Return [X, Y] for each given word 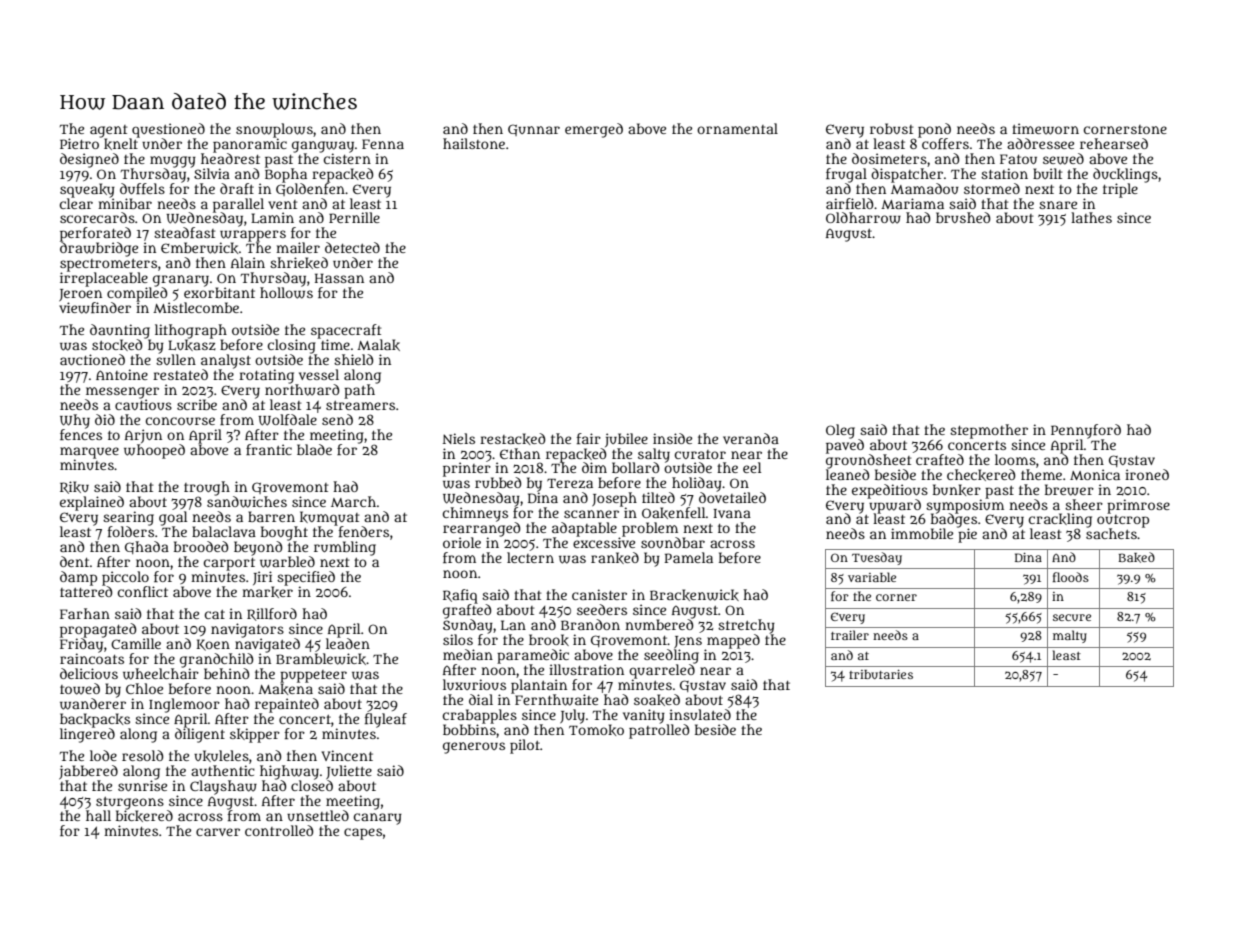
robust [891, 128]
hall [98, 815]
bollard [635, 467]
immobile [922, 533]
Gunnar [534, 130]
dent [74, 561]
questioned [168, 130]
